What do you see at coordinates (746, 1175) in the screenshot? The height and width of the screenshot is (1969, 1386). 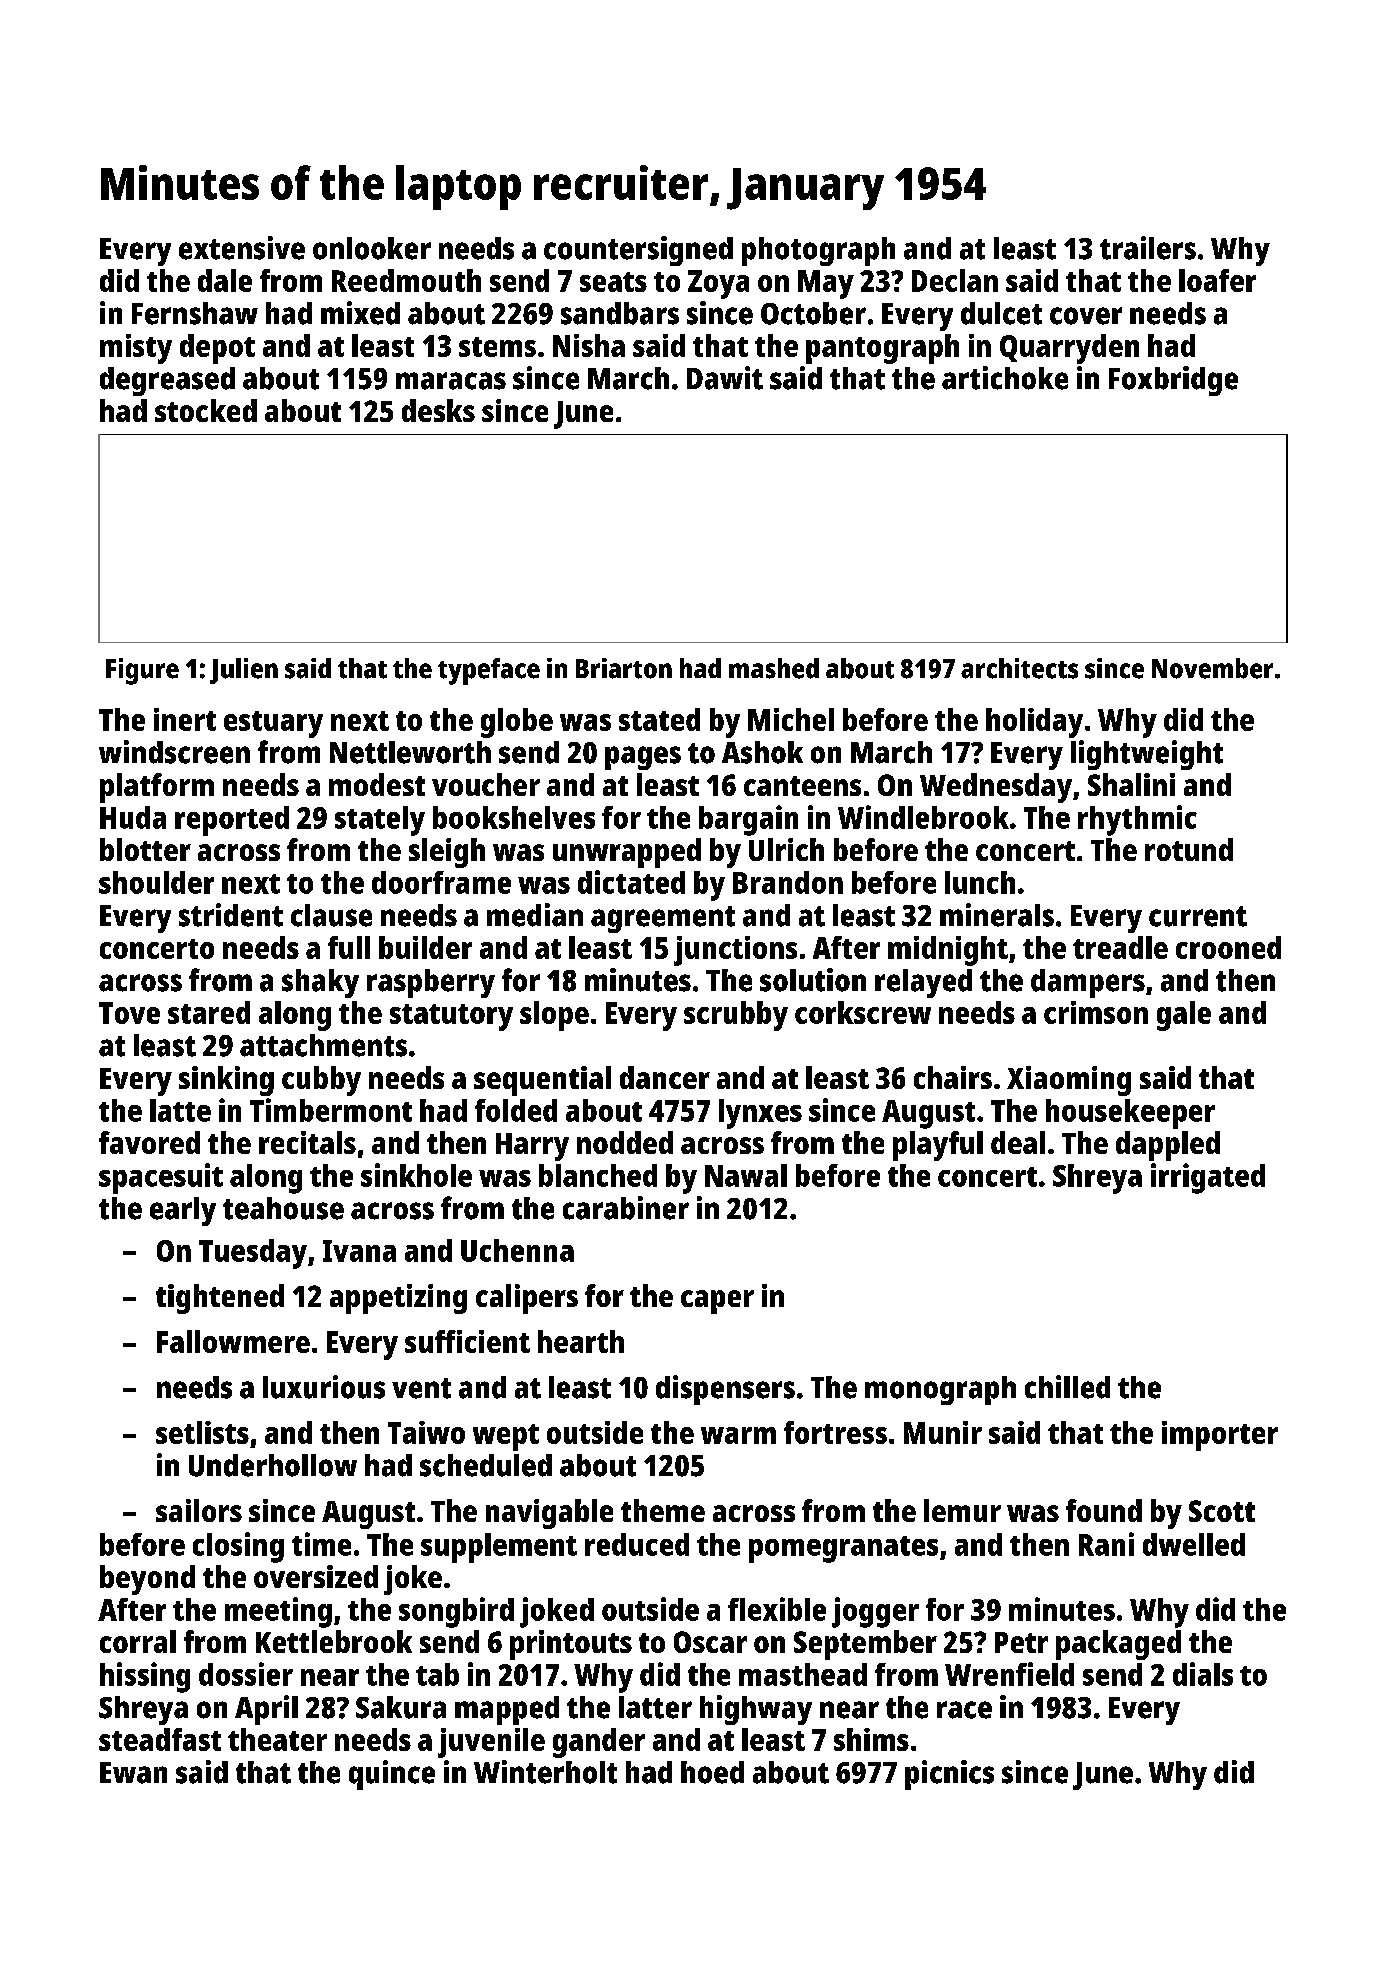 I see `Nawal` at bounding box center [746, 1175].
